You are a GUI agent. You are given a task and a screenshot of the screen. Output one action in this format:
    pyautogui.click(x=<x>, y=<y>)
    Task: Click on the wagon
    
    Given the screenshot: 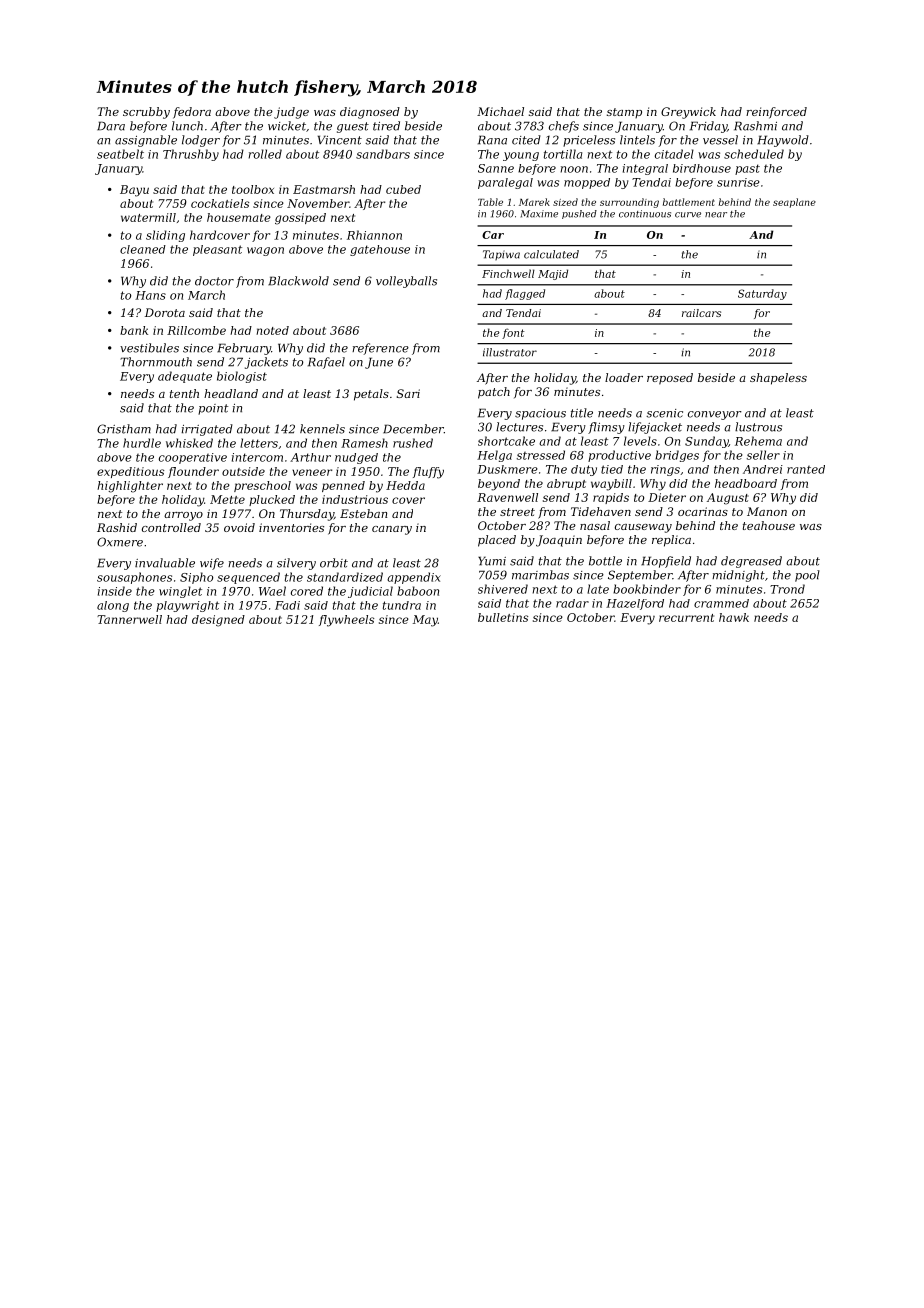 What is the action you would take?
    pyautogui.click(x=265, y=251)
